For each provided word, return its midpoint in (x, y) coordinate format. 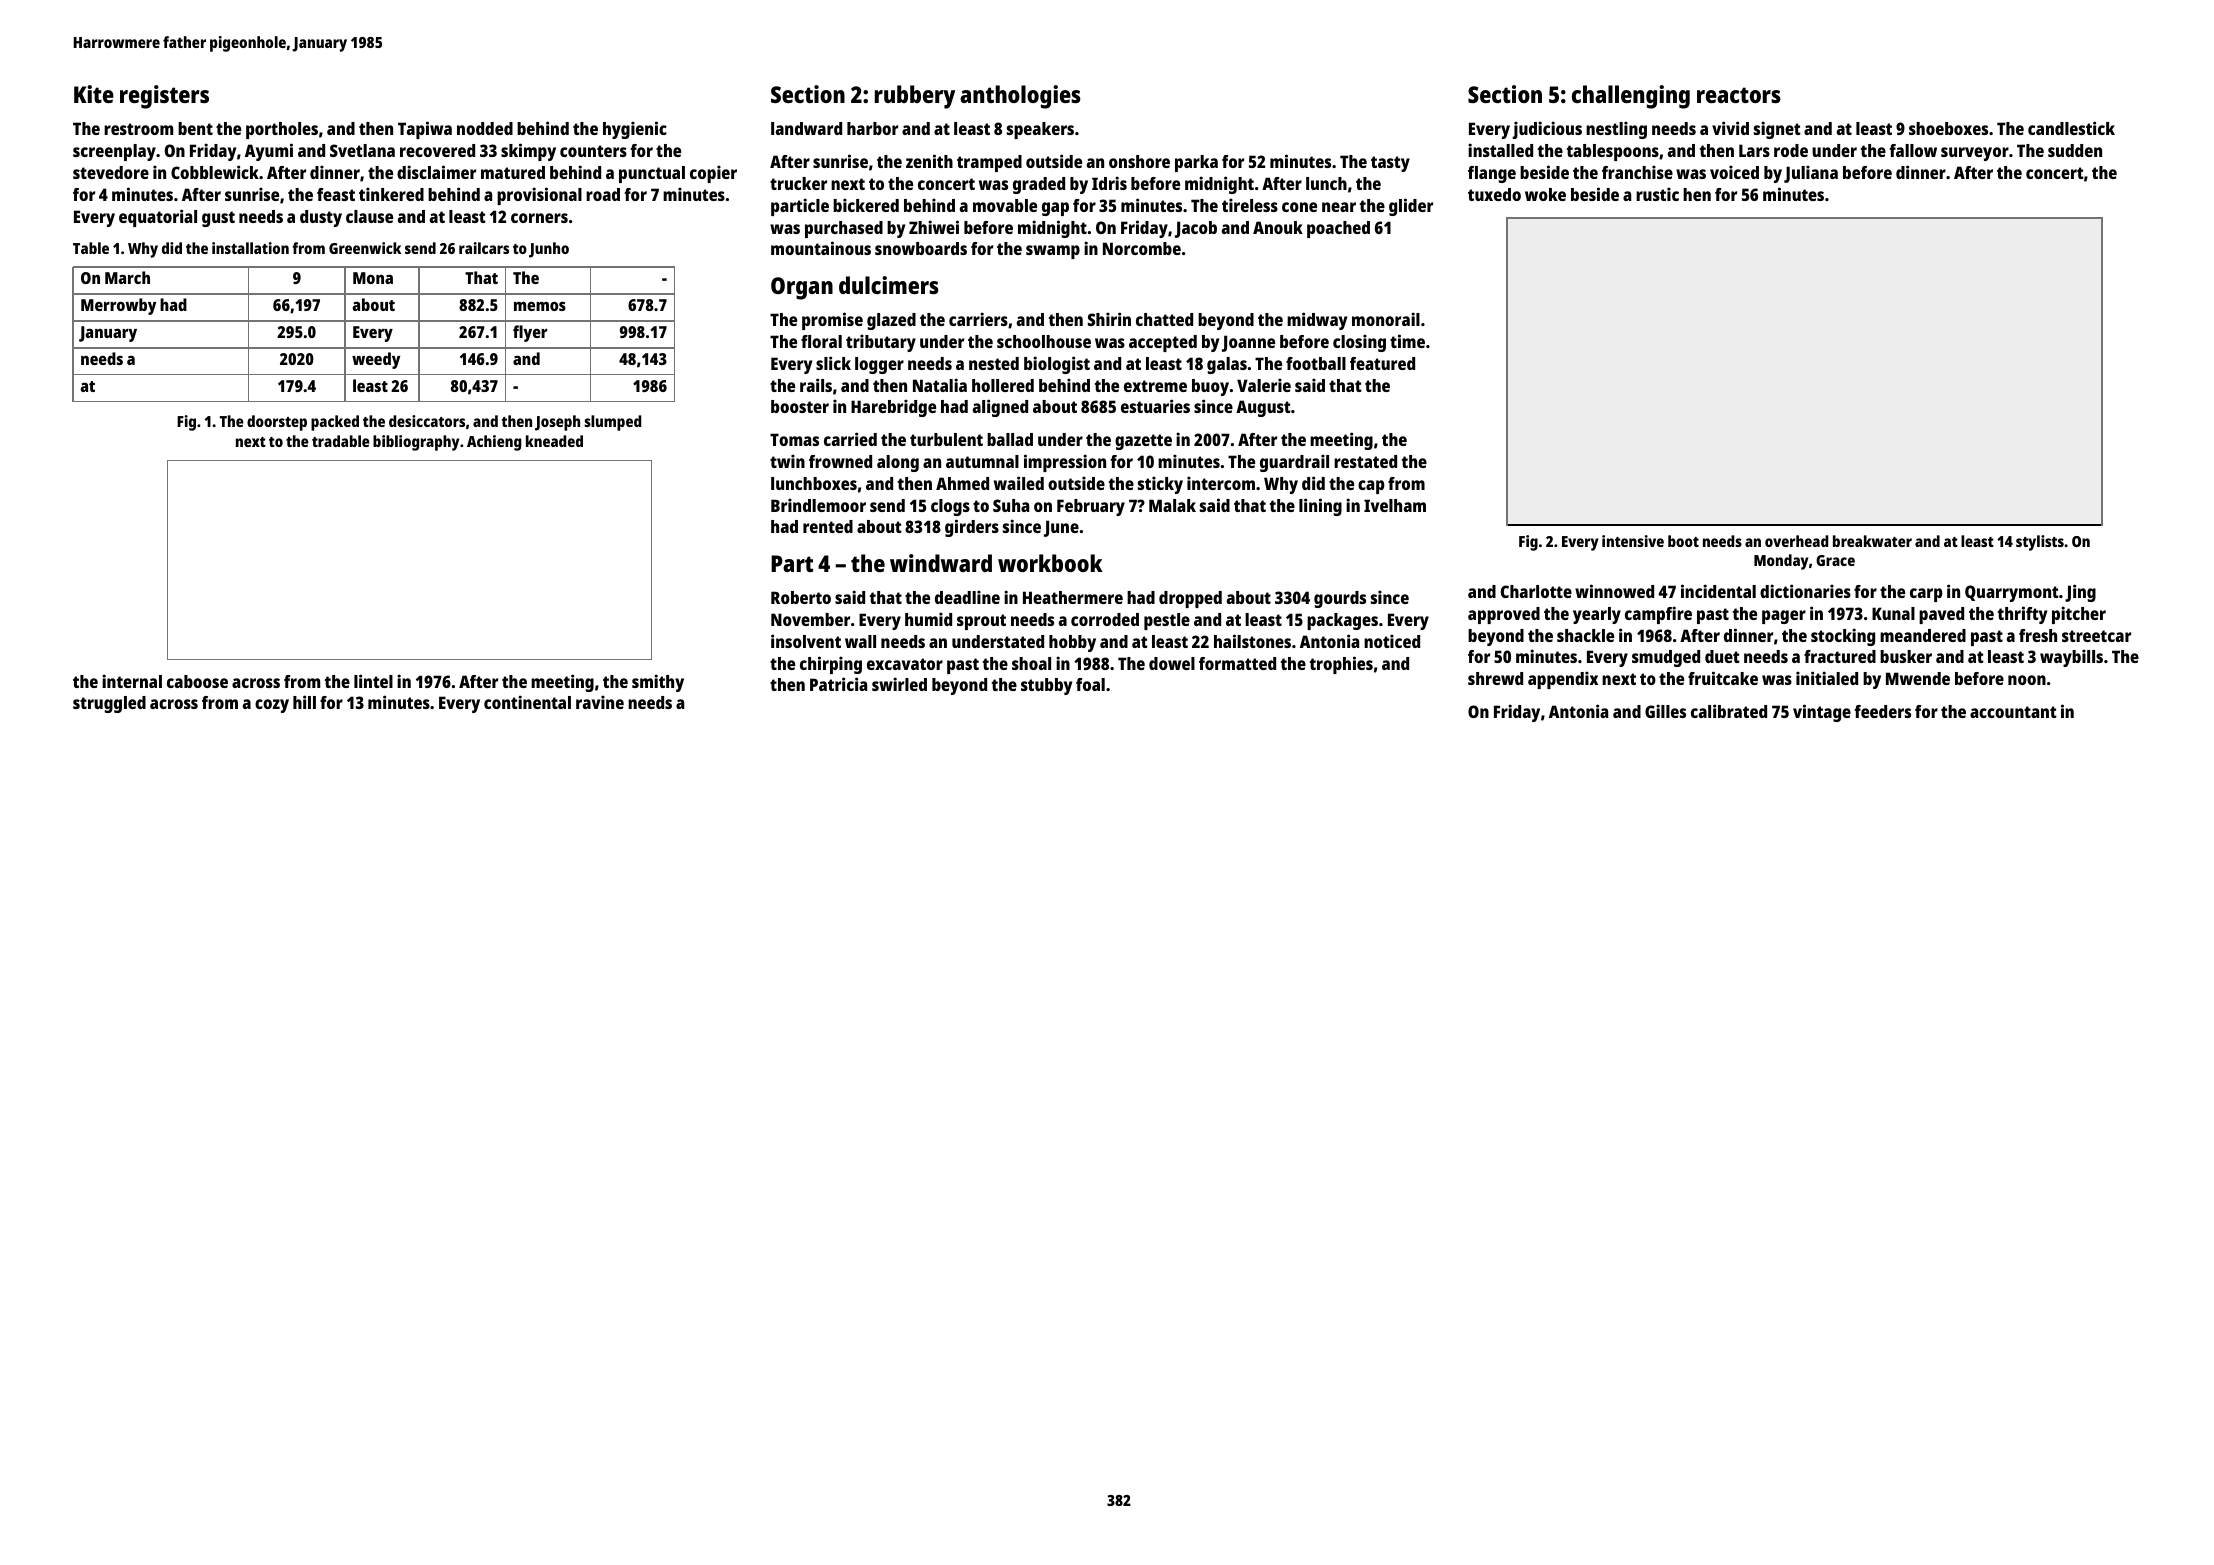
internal (132, 681)
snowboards (921, 248)
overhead (1796, 541)
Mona (373, 278)
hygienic (635, 130)
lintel (373, 681)
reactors (1739, 95)
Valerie (1264, 385)
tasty (1390, 164)
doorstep (277, 423)
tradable (341, 441)
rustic (1657, 194)
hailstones (1252, 641)
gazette (1143, 442)
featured (1382, 363)
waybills (2071, 658)
